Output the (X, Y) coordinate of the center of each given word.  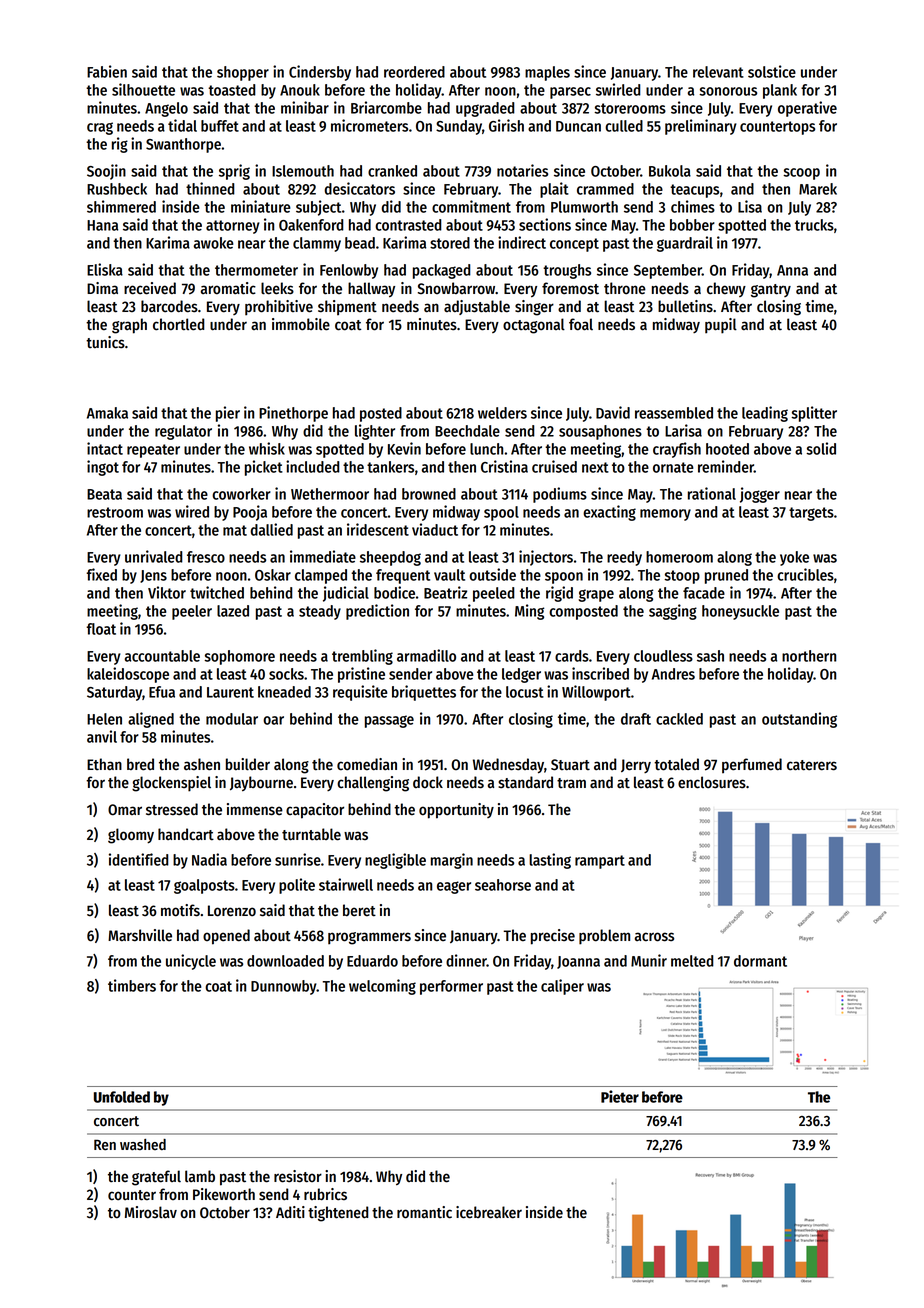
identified (139, 859)
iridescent (378, 529)
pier (228, 414)
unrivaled (154, 556)
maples (547, 73)
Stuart (570, 765)
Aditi (290, 1212)
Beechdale (467, 431)
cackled (679, 719)
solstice (772, 71)
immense (255, 809)
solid (821, 448)
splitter (814, 414)
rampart (600, 862)
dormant (760, 961)
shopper (243, 73)
